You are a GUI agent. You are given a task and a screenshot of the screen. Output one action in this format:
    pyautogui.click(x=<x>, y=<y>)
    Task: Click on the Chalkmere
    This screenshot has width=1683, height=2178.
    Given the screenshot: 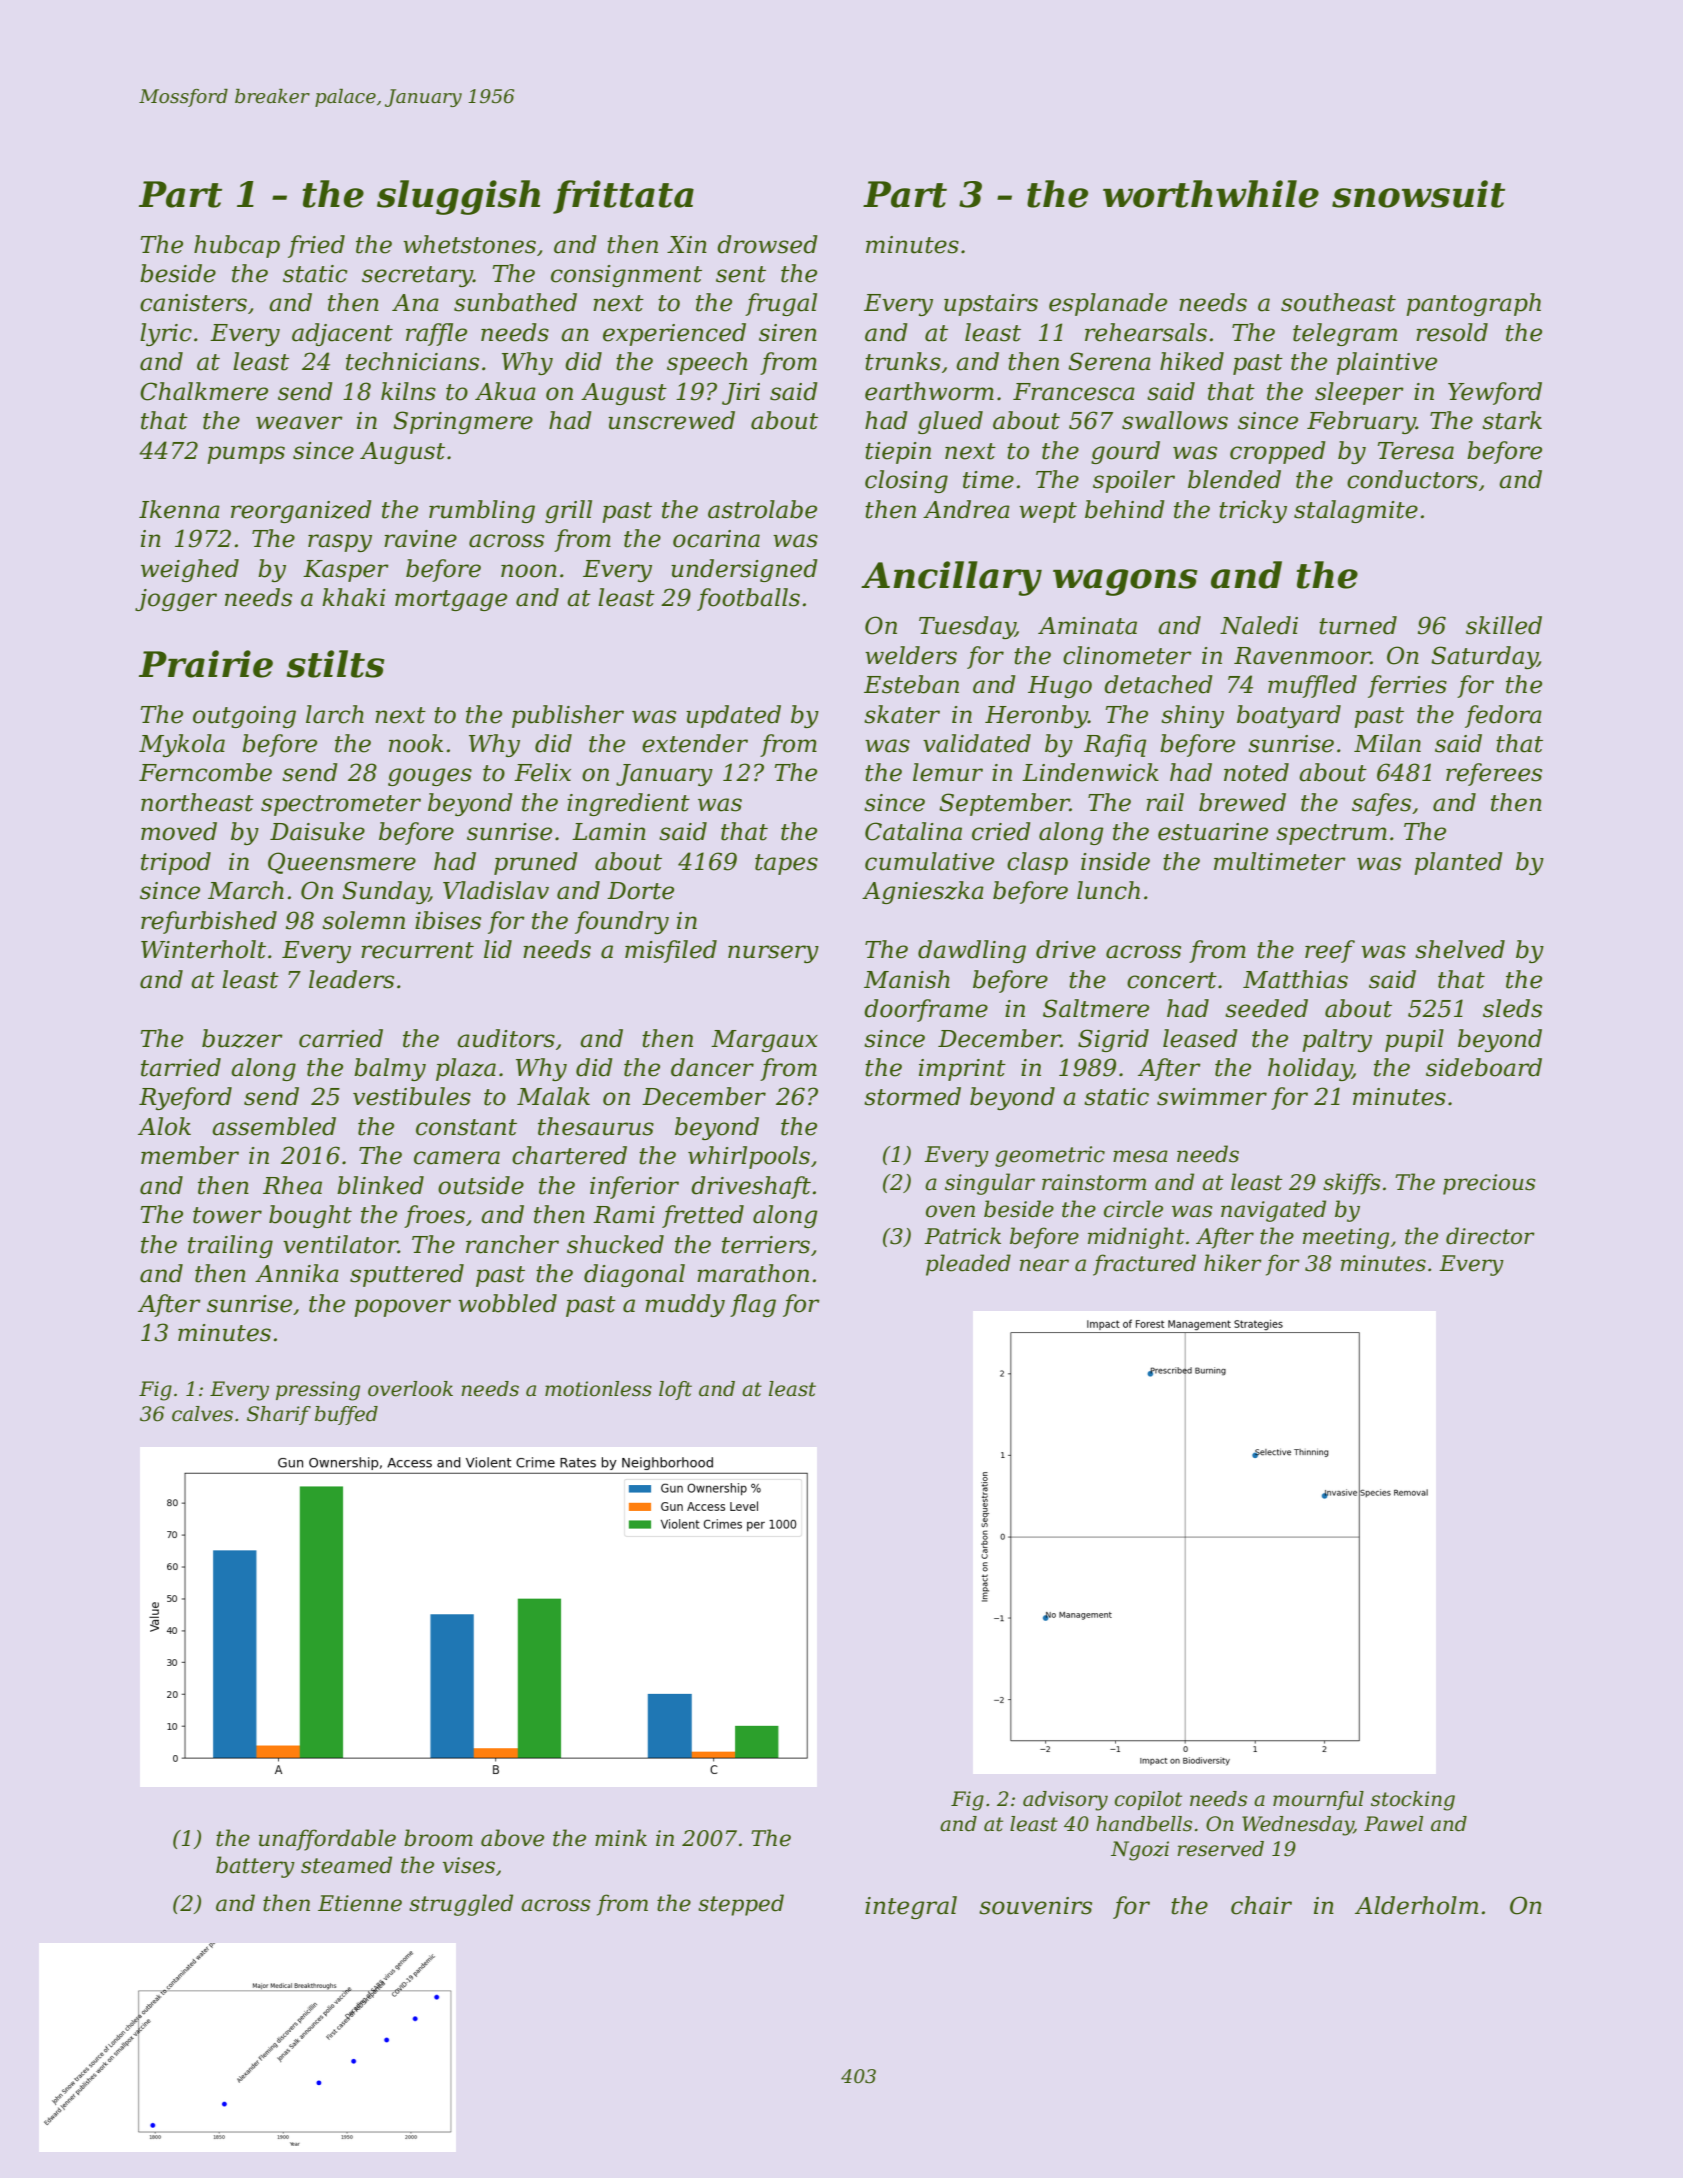 What is the action you would take?
    pyautogui.click(x=204, y=391)
